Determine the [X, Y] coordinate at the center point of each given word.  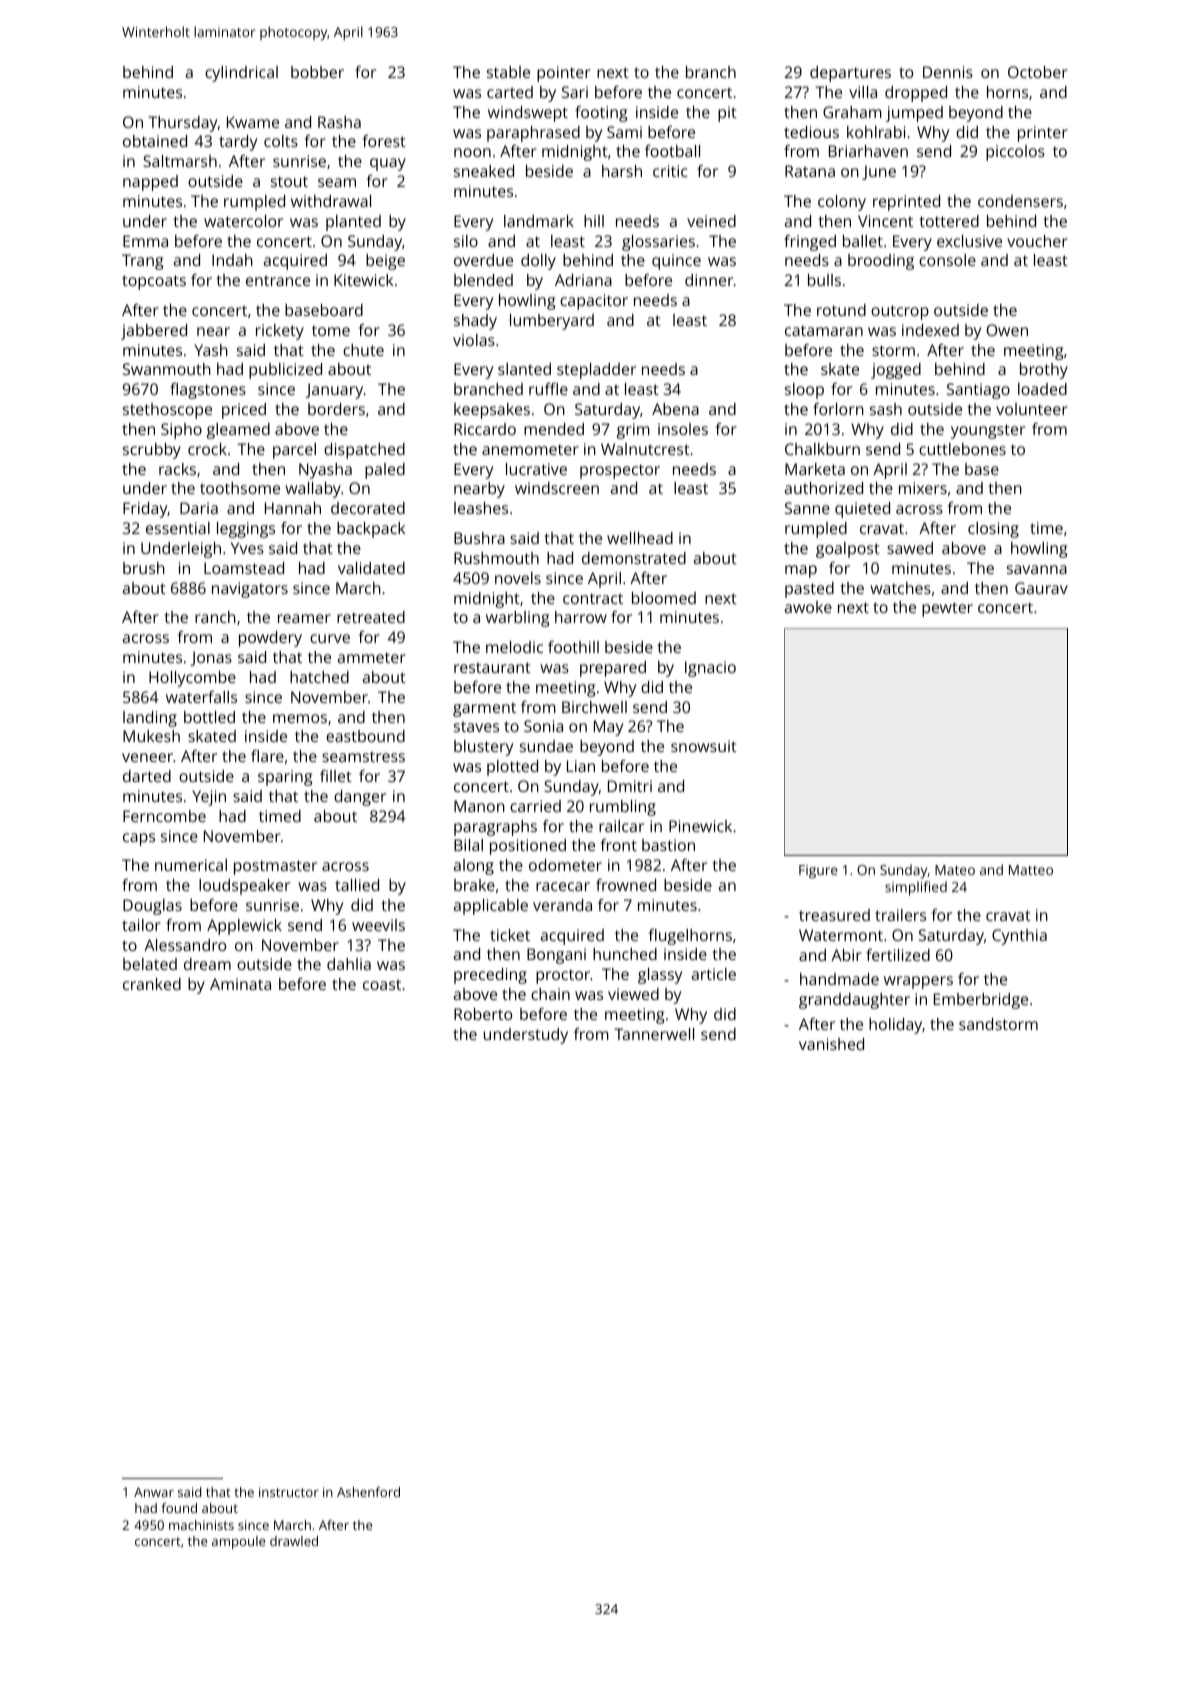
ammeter [372, 657]
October [1038, 72]
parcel [294, 451]
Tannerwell [654, 1034]
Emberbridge [981, 1001]
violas [474, 340]
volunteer [1032, 409]
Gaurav [1041, 588]
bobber [317, 72]
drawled [294, 1541]
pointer [564, 74]
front [619, 845]
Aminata [240, 984]
